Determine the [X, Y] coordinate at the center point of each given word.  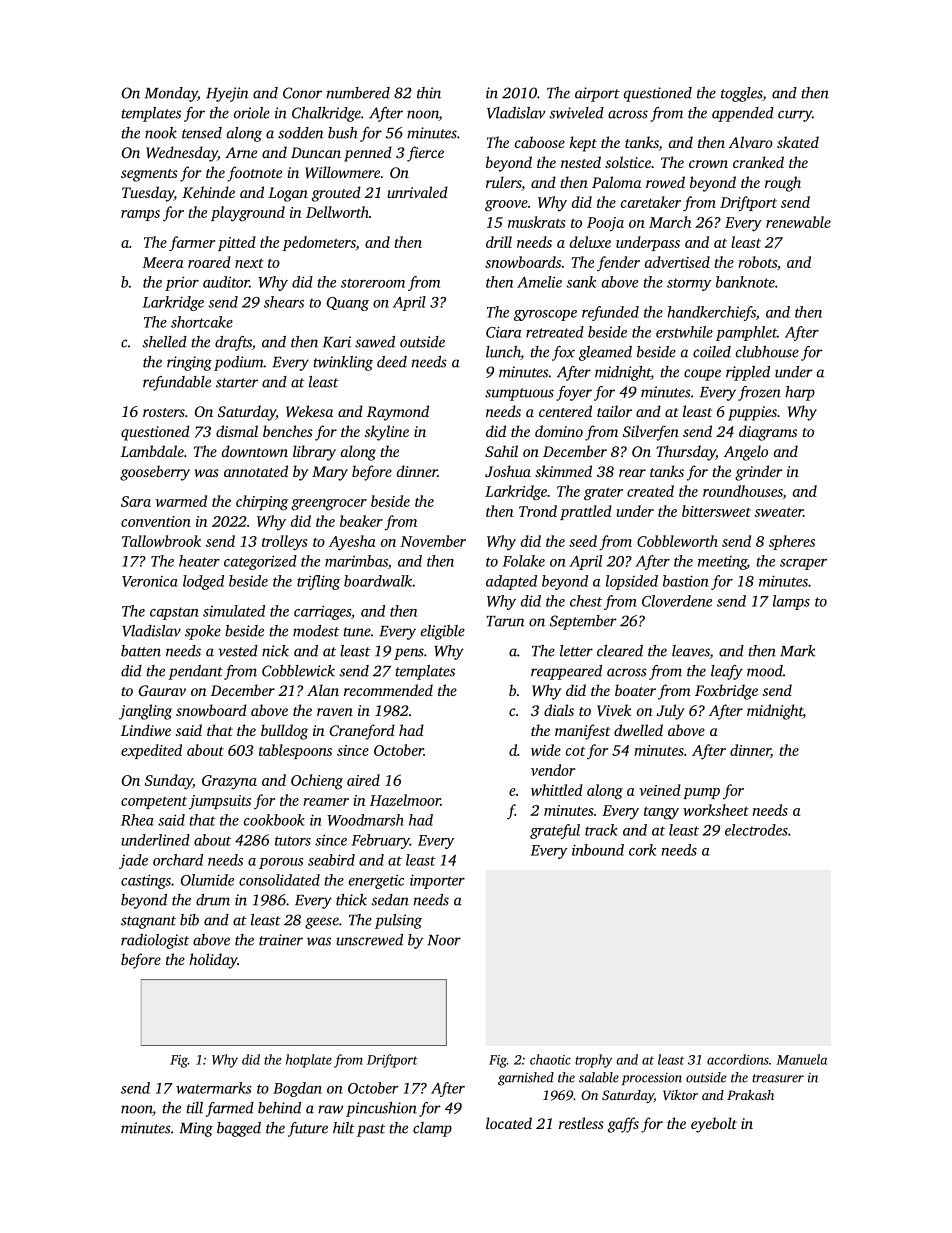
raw [330, 1109]
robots [757, 262]
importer [437, 881]
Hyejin [227, 94]
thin [429, 93]
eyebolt [714, 1125]
